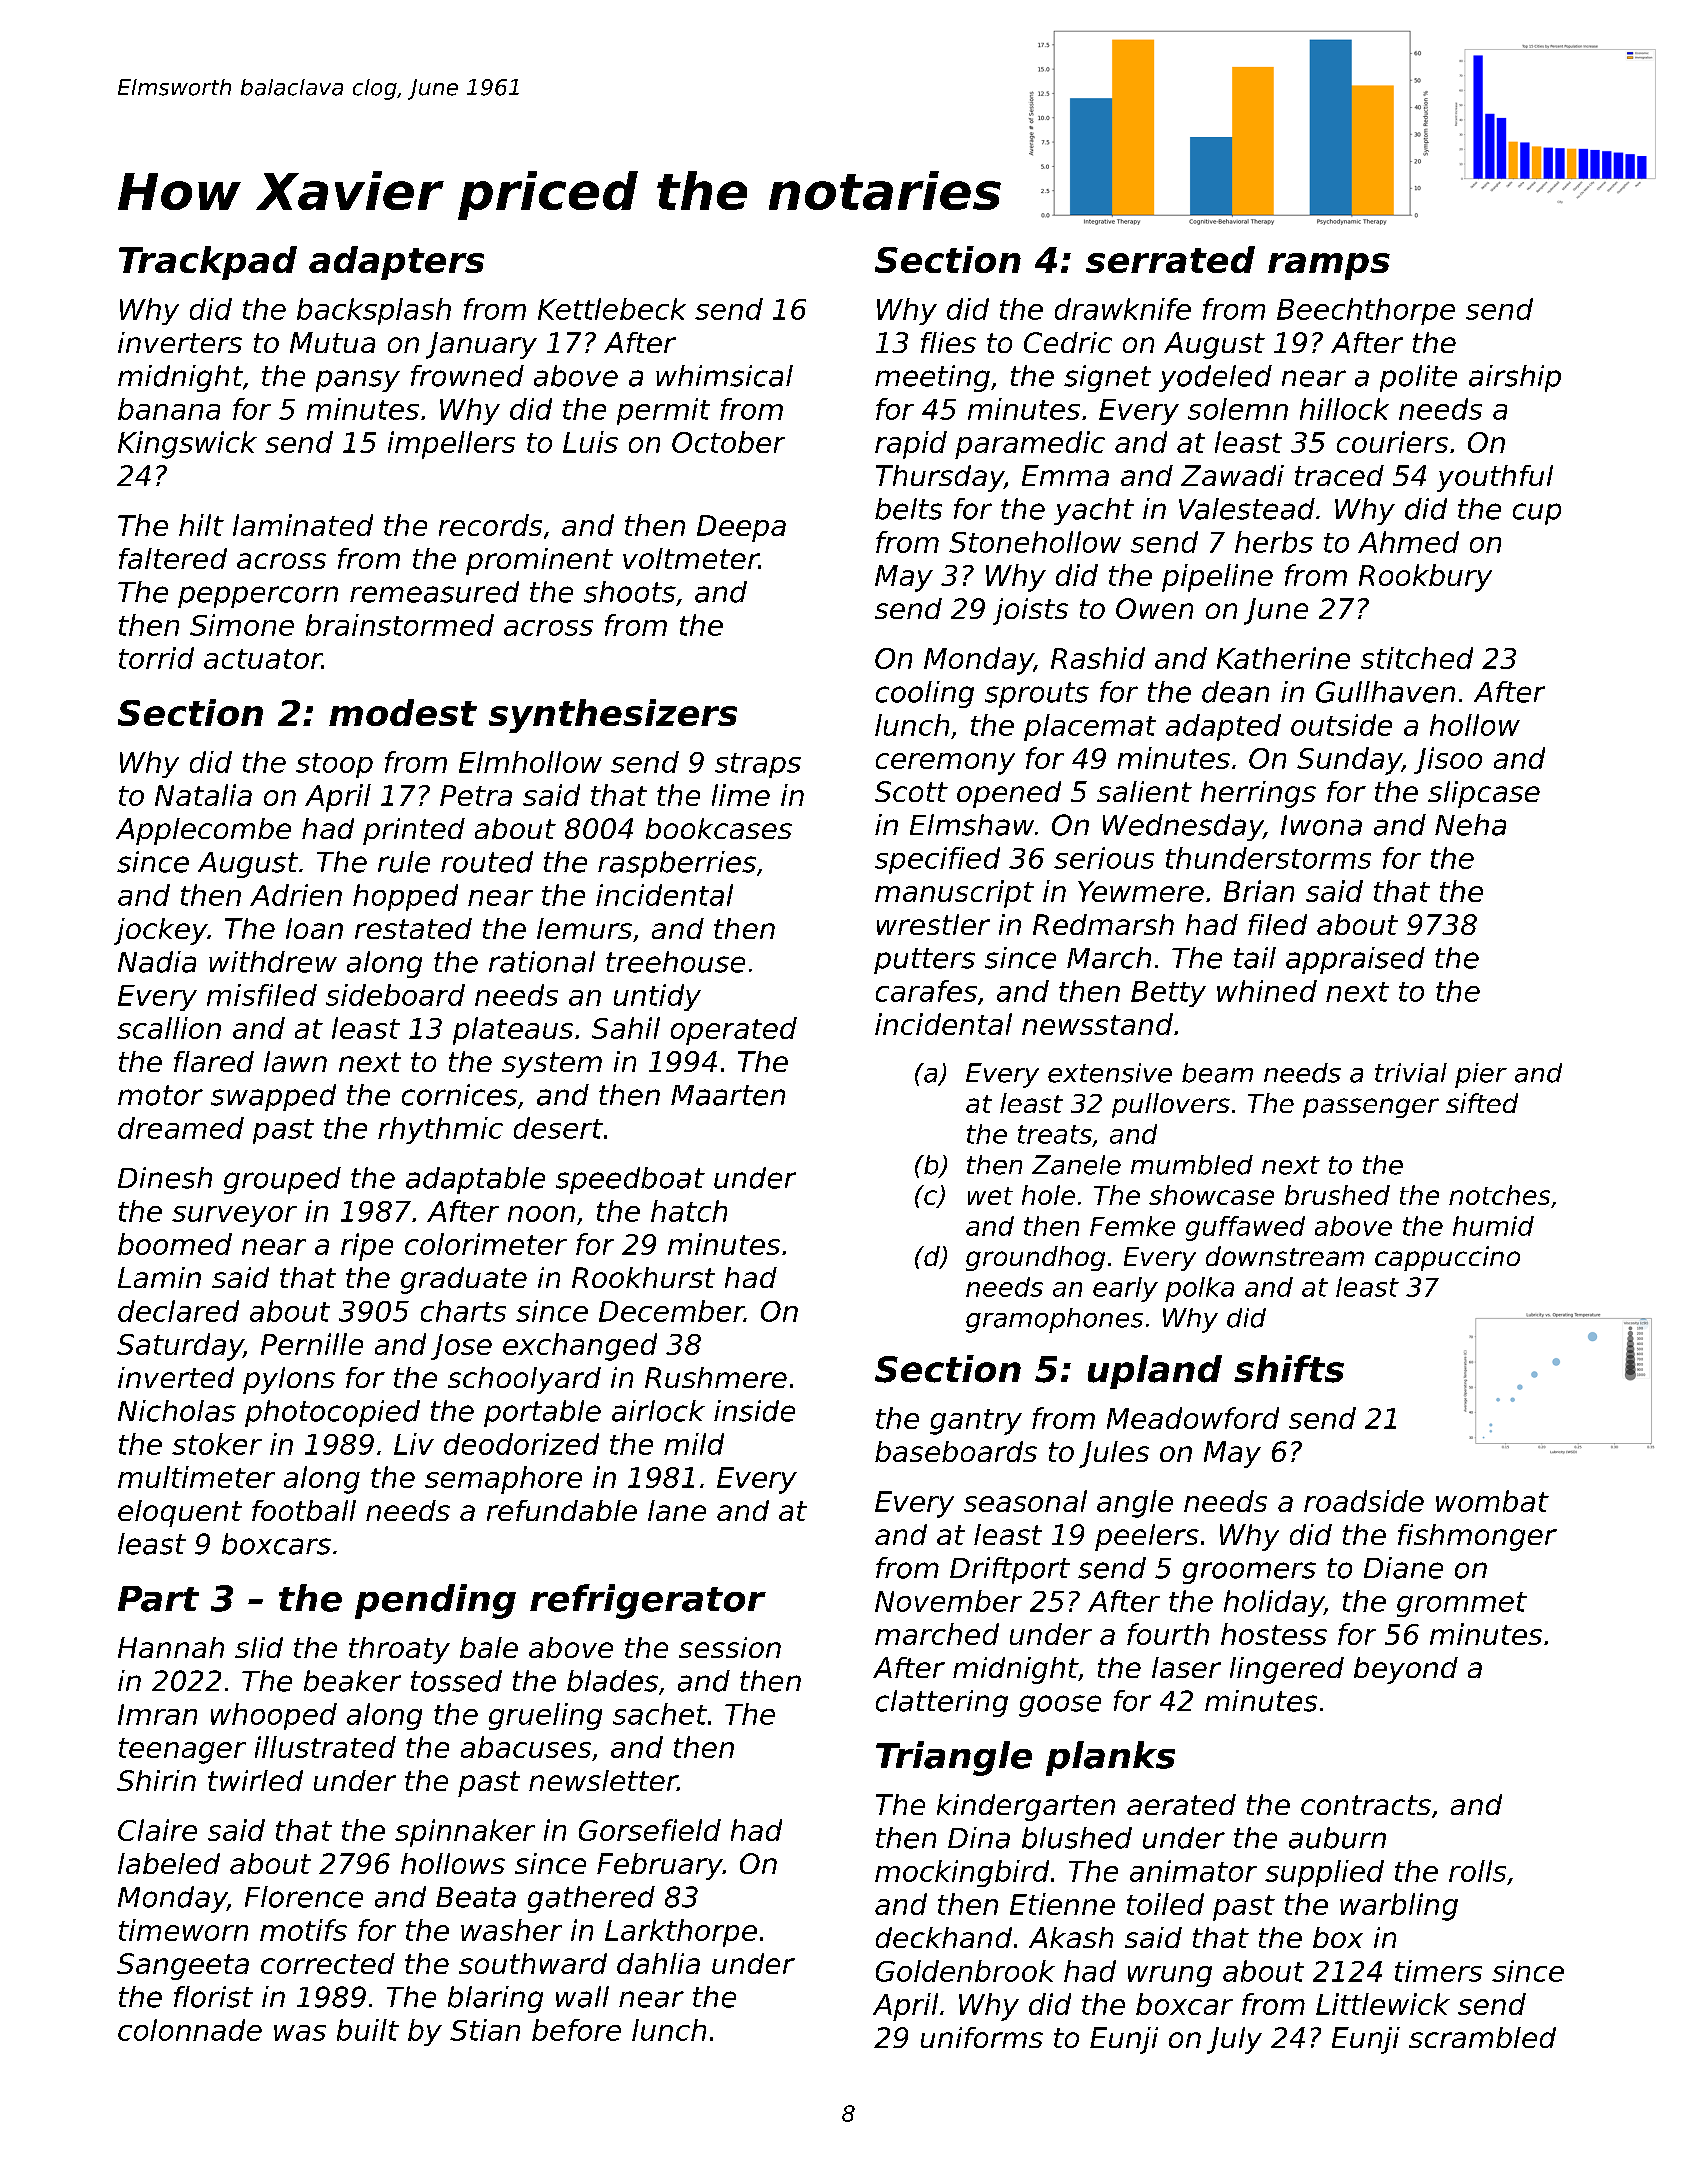 The image size is (1683, 2178). What do you see at coordinates (476, 1897) in the screenshot?
I see `Beata` at bounding box center [476, 1897].
